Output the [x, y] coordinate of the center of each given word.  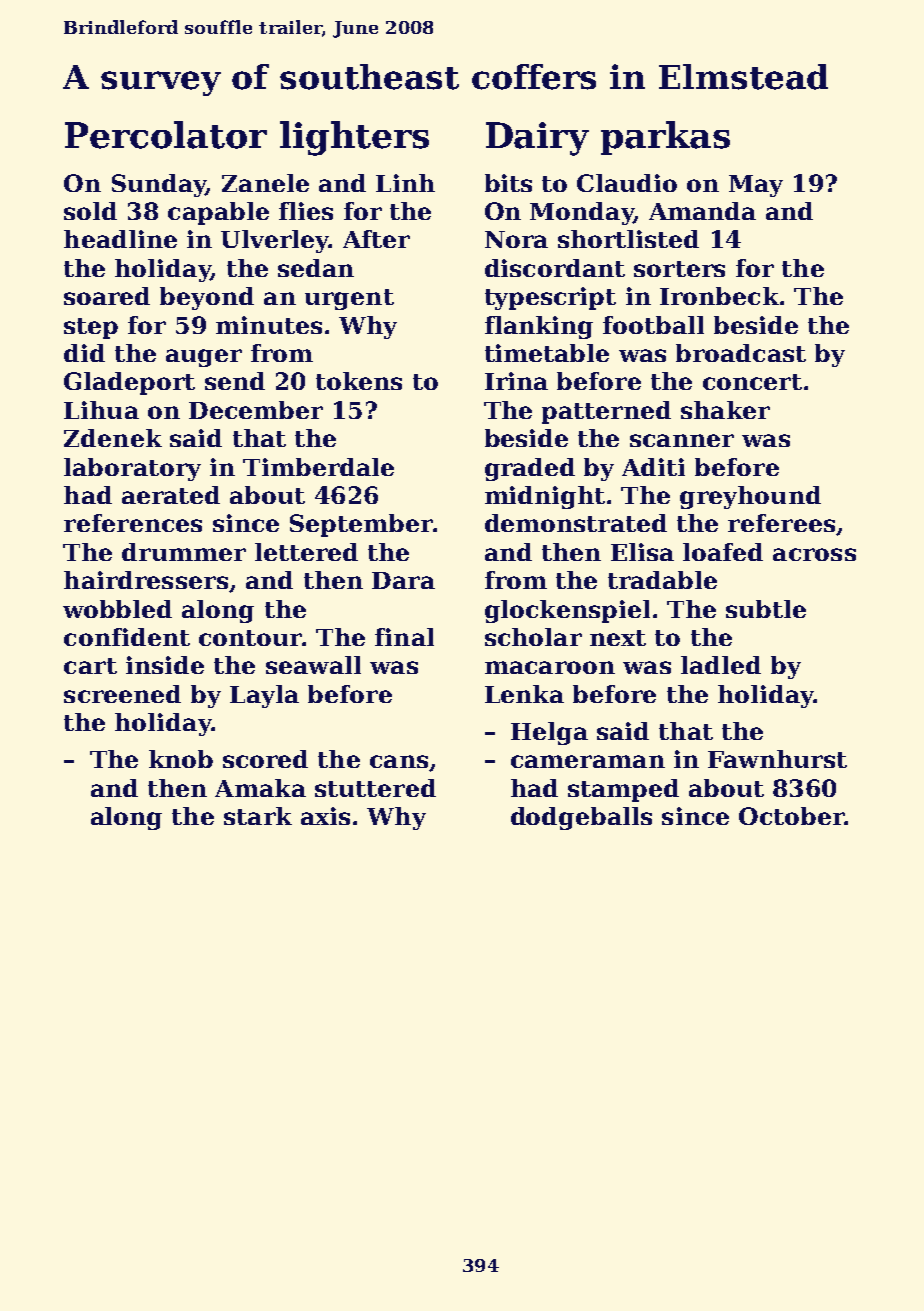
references [133, 523]
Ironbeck [719, 296]
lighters [354, 138]
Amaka [260, 788]
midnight [545, 497]
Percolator [166, 135]
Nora [516, 239]
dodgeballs [581, 818]
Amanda [702, 211]
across [814, 554]
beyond [207, 298]
